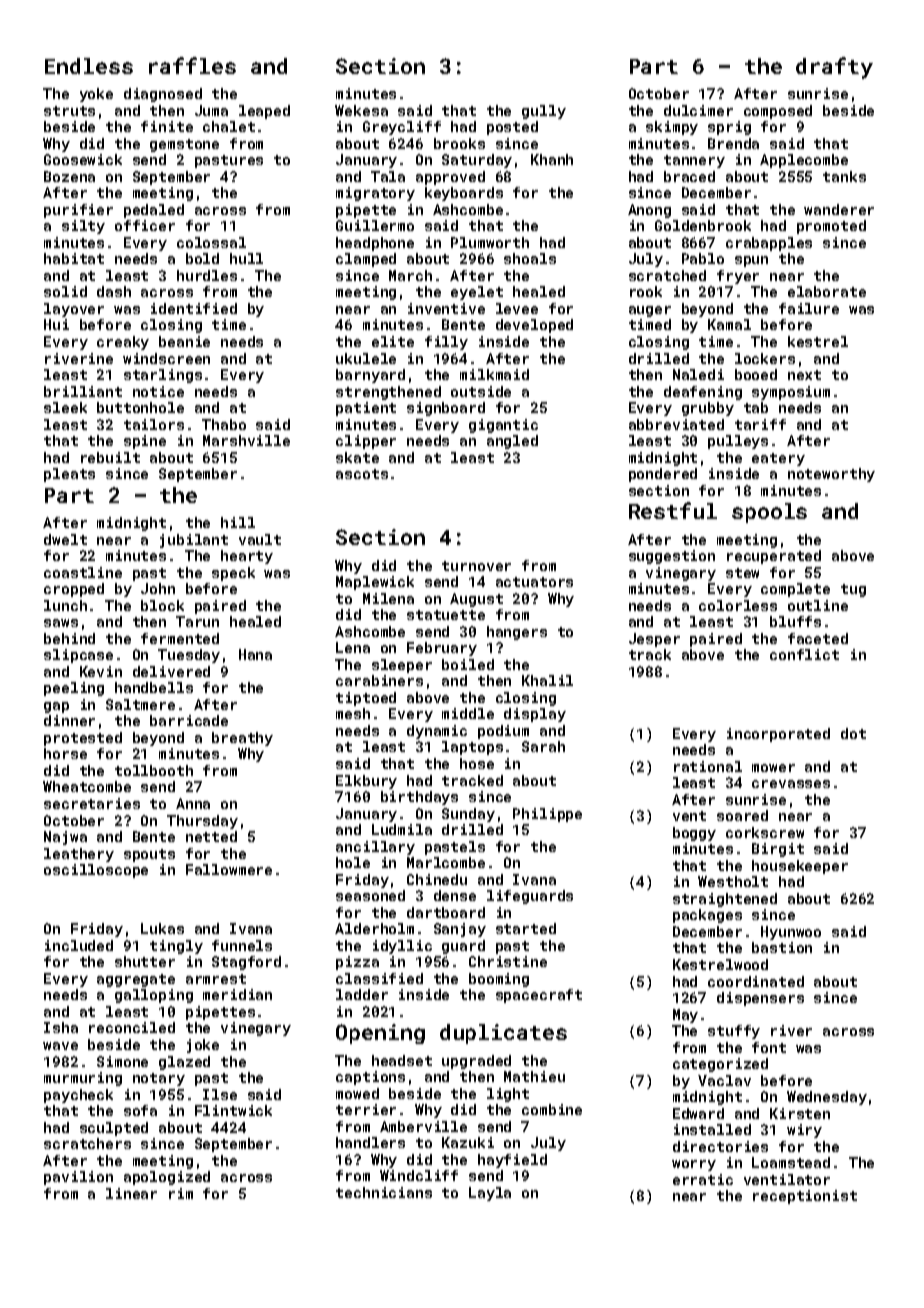 The width and height of the document is (924, 1308). Describe the element at coordinates (375, 583) in the document. I see `Maplewick` at that location.
